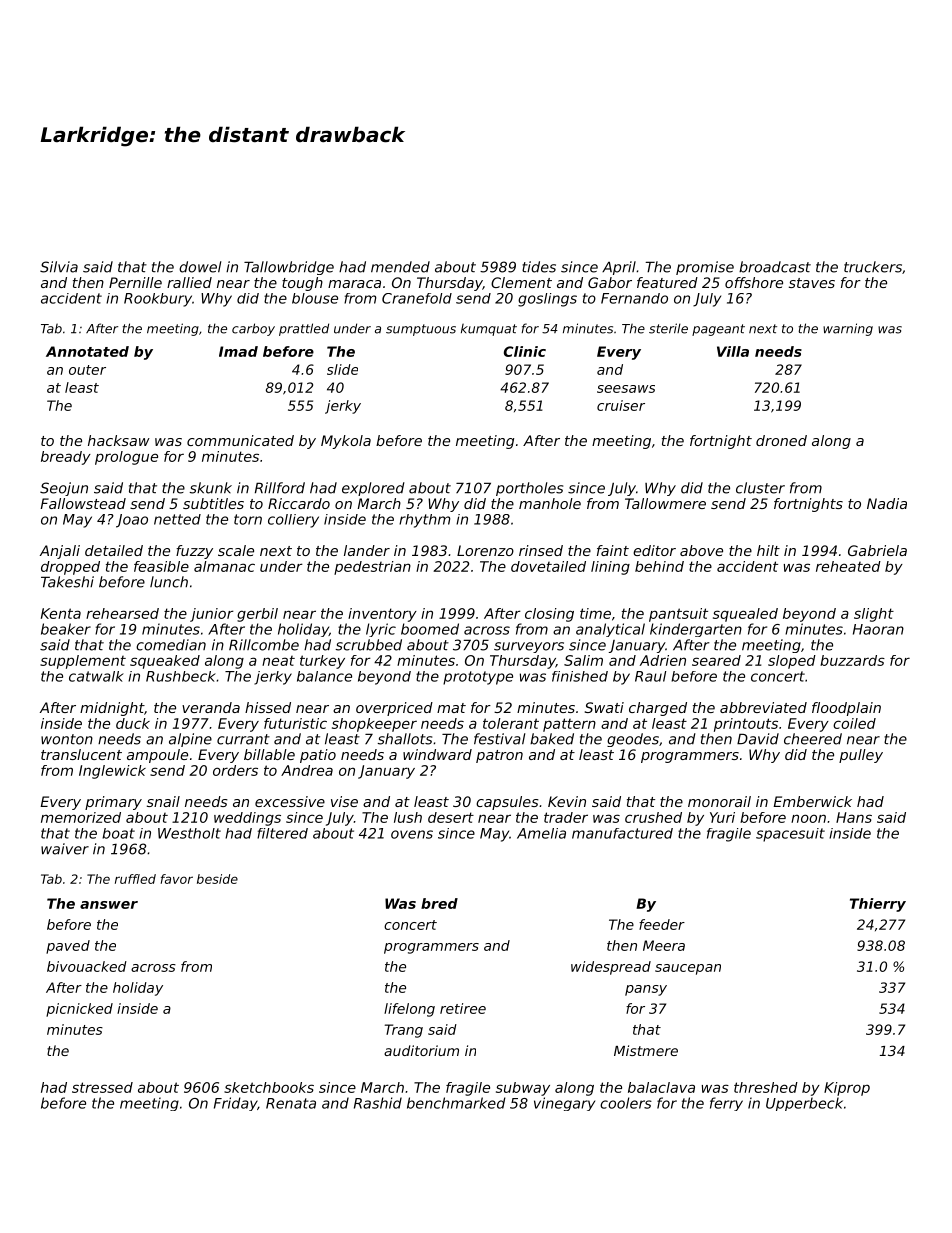 This document has height=1233, width=952. Describe the element at coordinates (158, 300) in the document. I see `Rookbury` at that location.
